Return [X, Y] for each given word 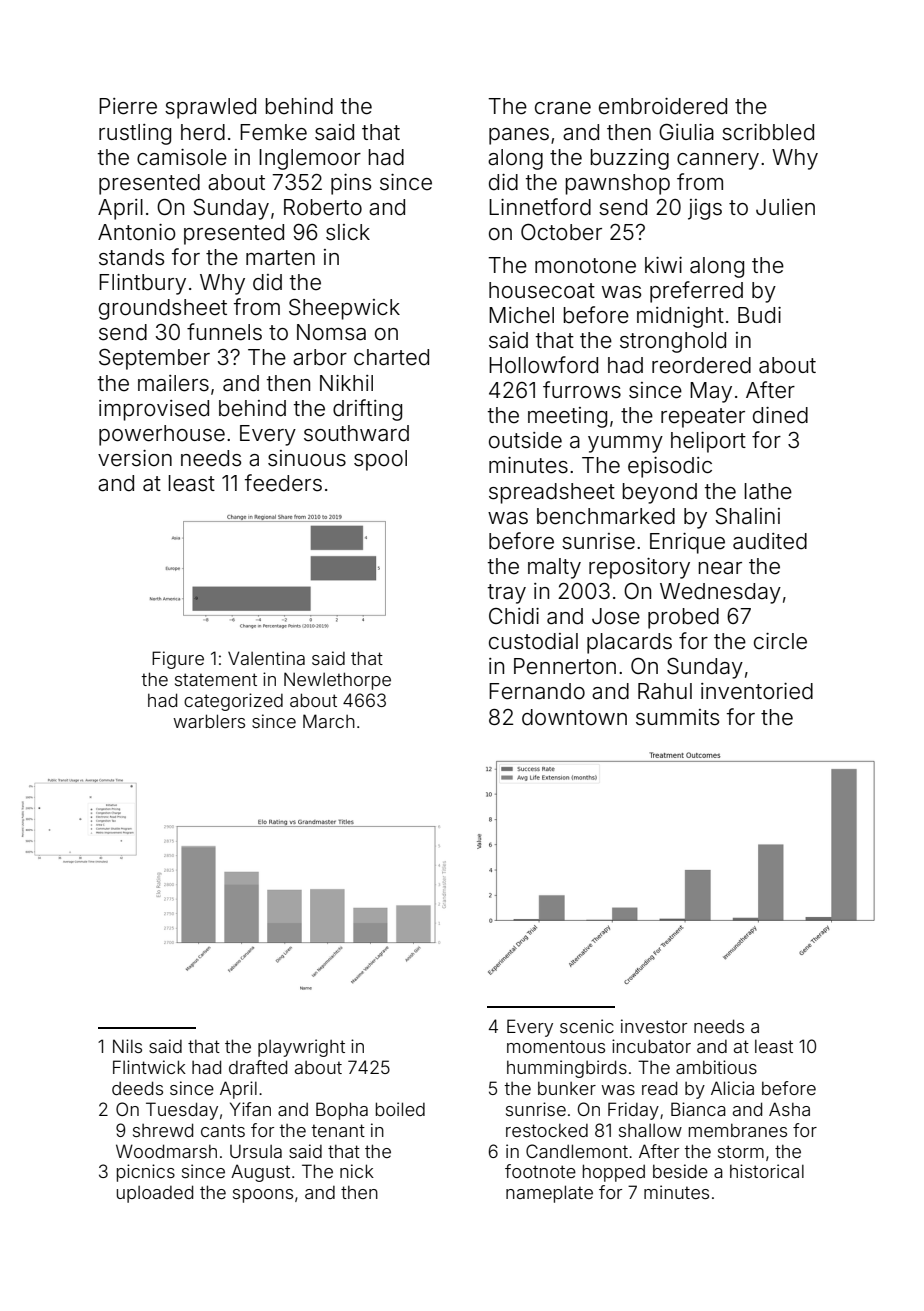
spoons [263, 1196]
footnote [540, 1171]
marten [280, 258]
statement [216, 679]
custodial [533, 641]
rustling [135, 134]
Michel [521, 315]
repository [639, 568]
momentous [556, 1046]
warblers [209, 721]
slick [348, 232]
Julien [785, 207]
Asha [789, 1109]
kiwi [663, 265]
